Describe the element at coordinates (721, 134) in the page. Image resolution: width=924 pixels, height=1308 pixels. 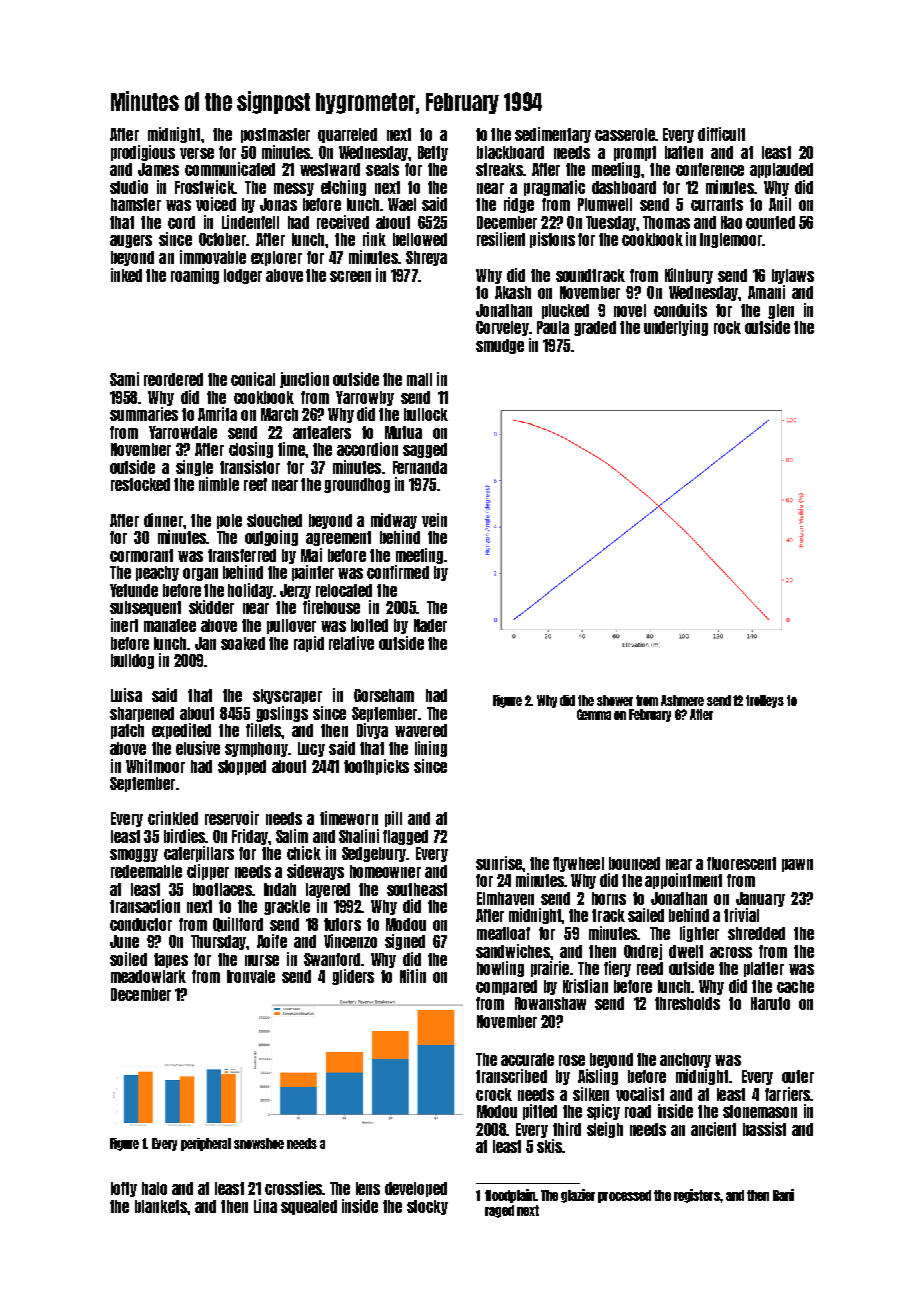
I see `difficult` at that location.
